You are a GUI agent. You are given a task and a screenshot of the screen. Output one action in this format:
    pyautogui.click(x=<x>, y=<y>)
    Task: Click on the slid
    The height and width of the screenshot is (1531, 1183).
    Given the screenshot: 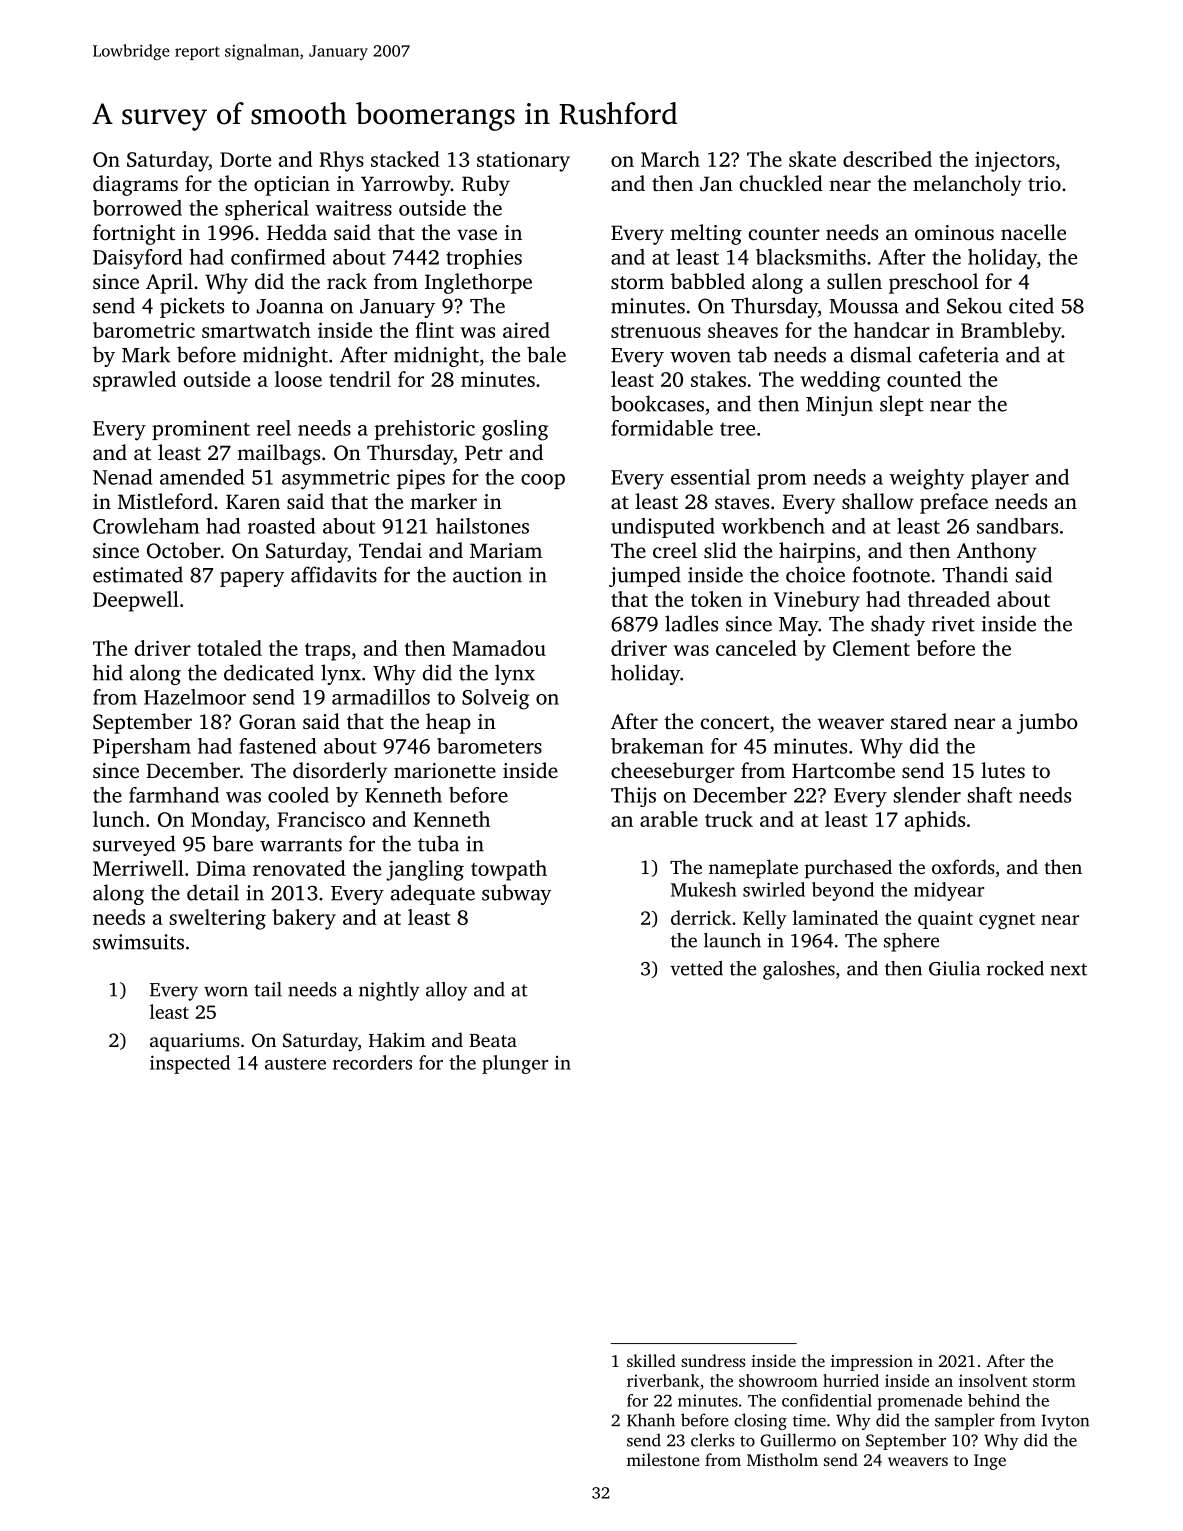 What is the action you would take?
    pyautogui.click(x=720, y=550)
